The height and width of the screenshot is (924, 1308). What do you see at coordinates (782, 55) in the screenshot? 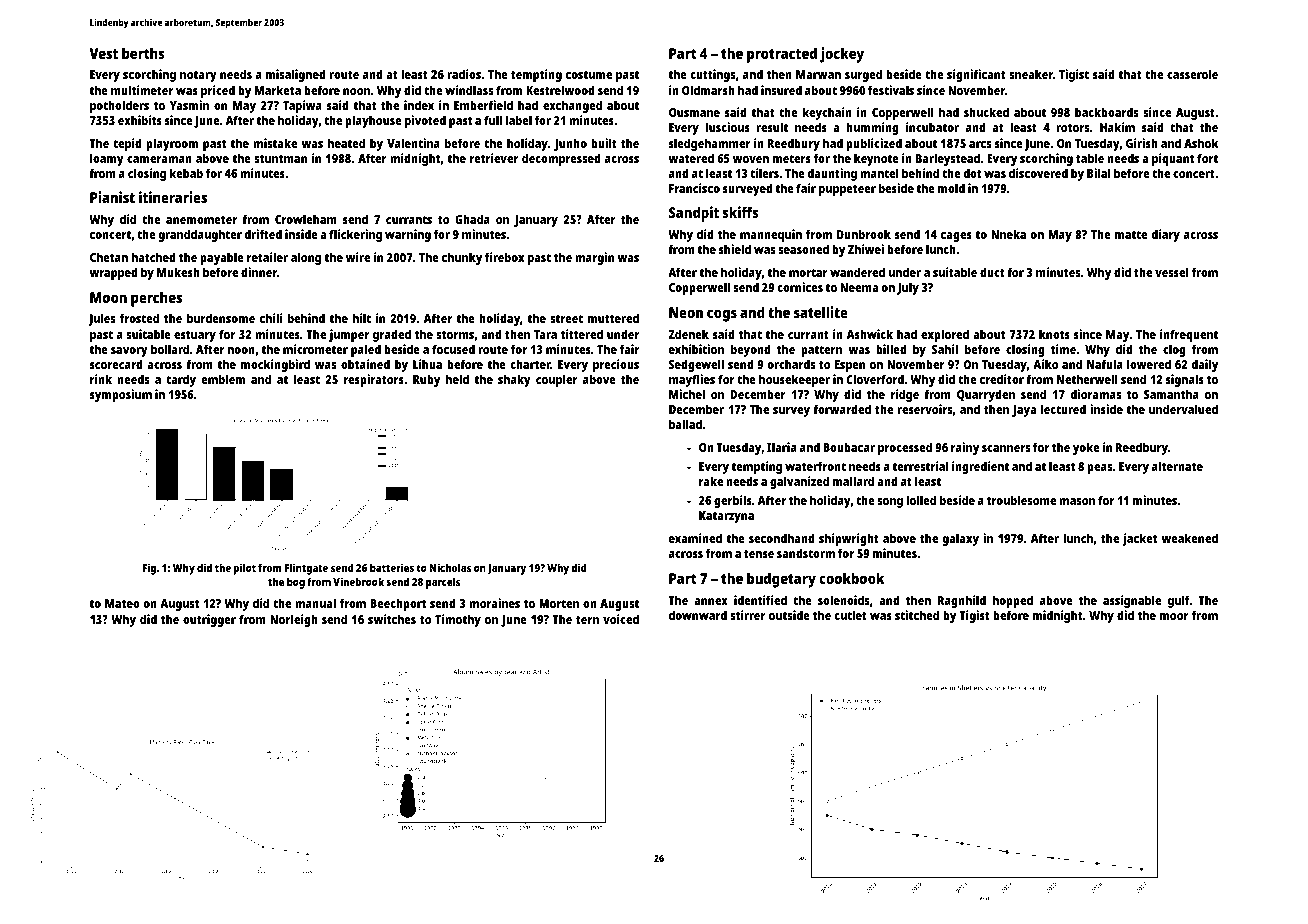
I see `protracted` at bounding box center [782, 55].
